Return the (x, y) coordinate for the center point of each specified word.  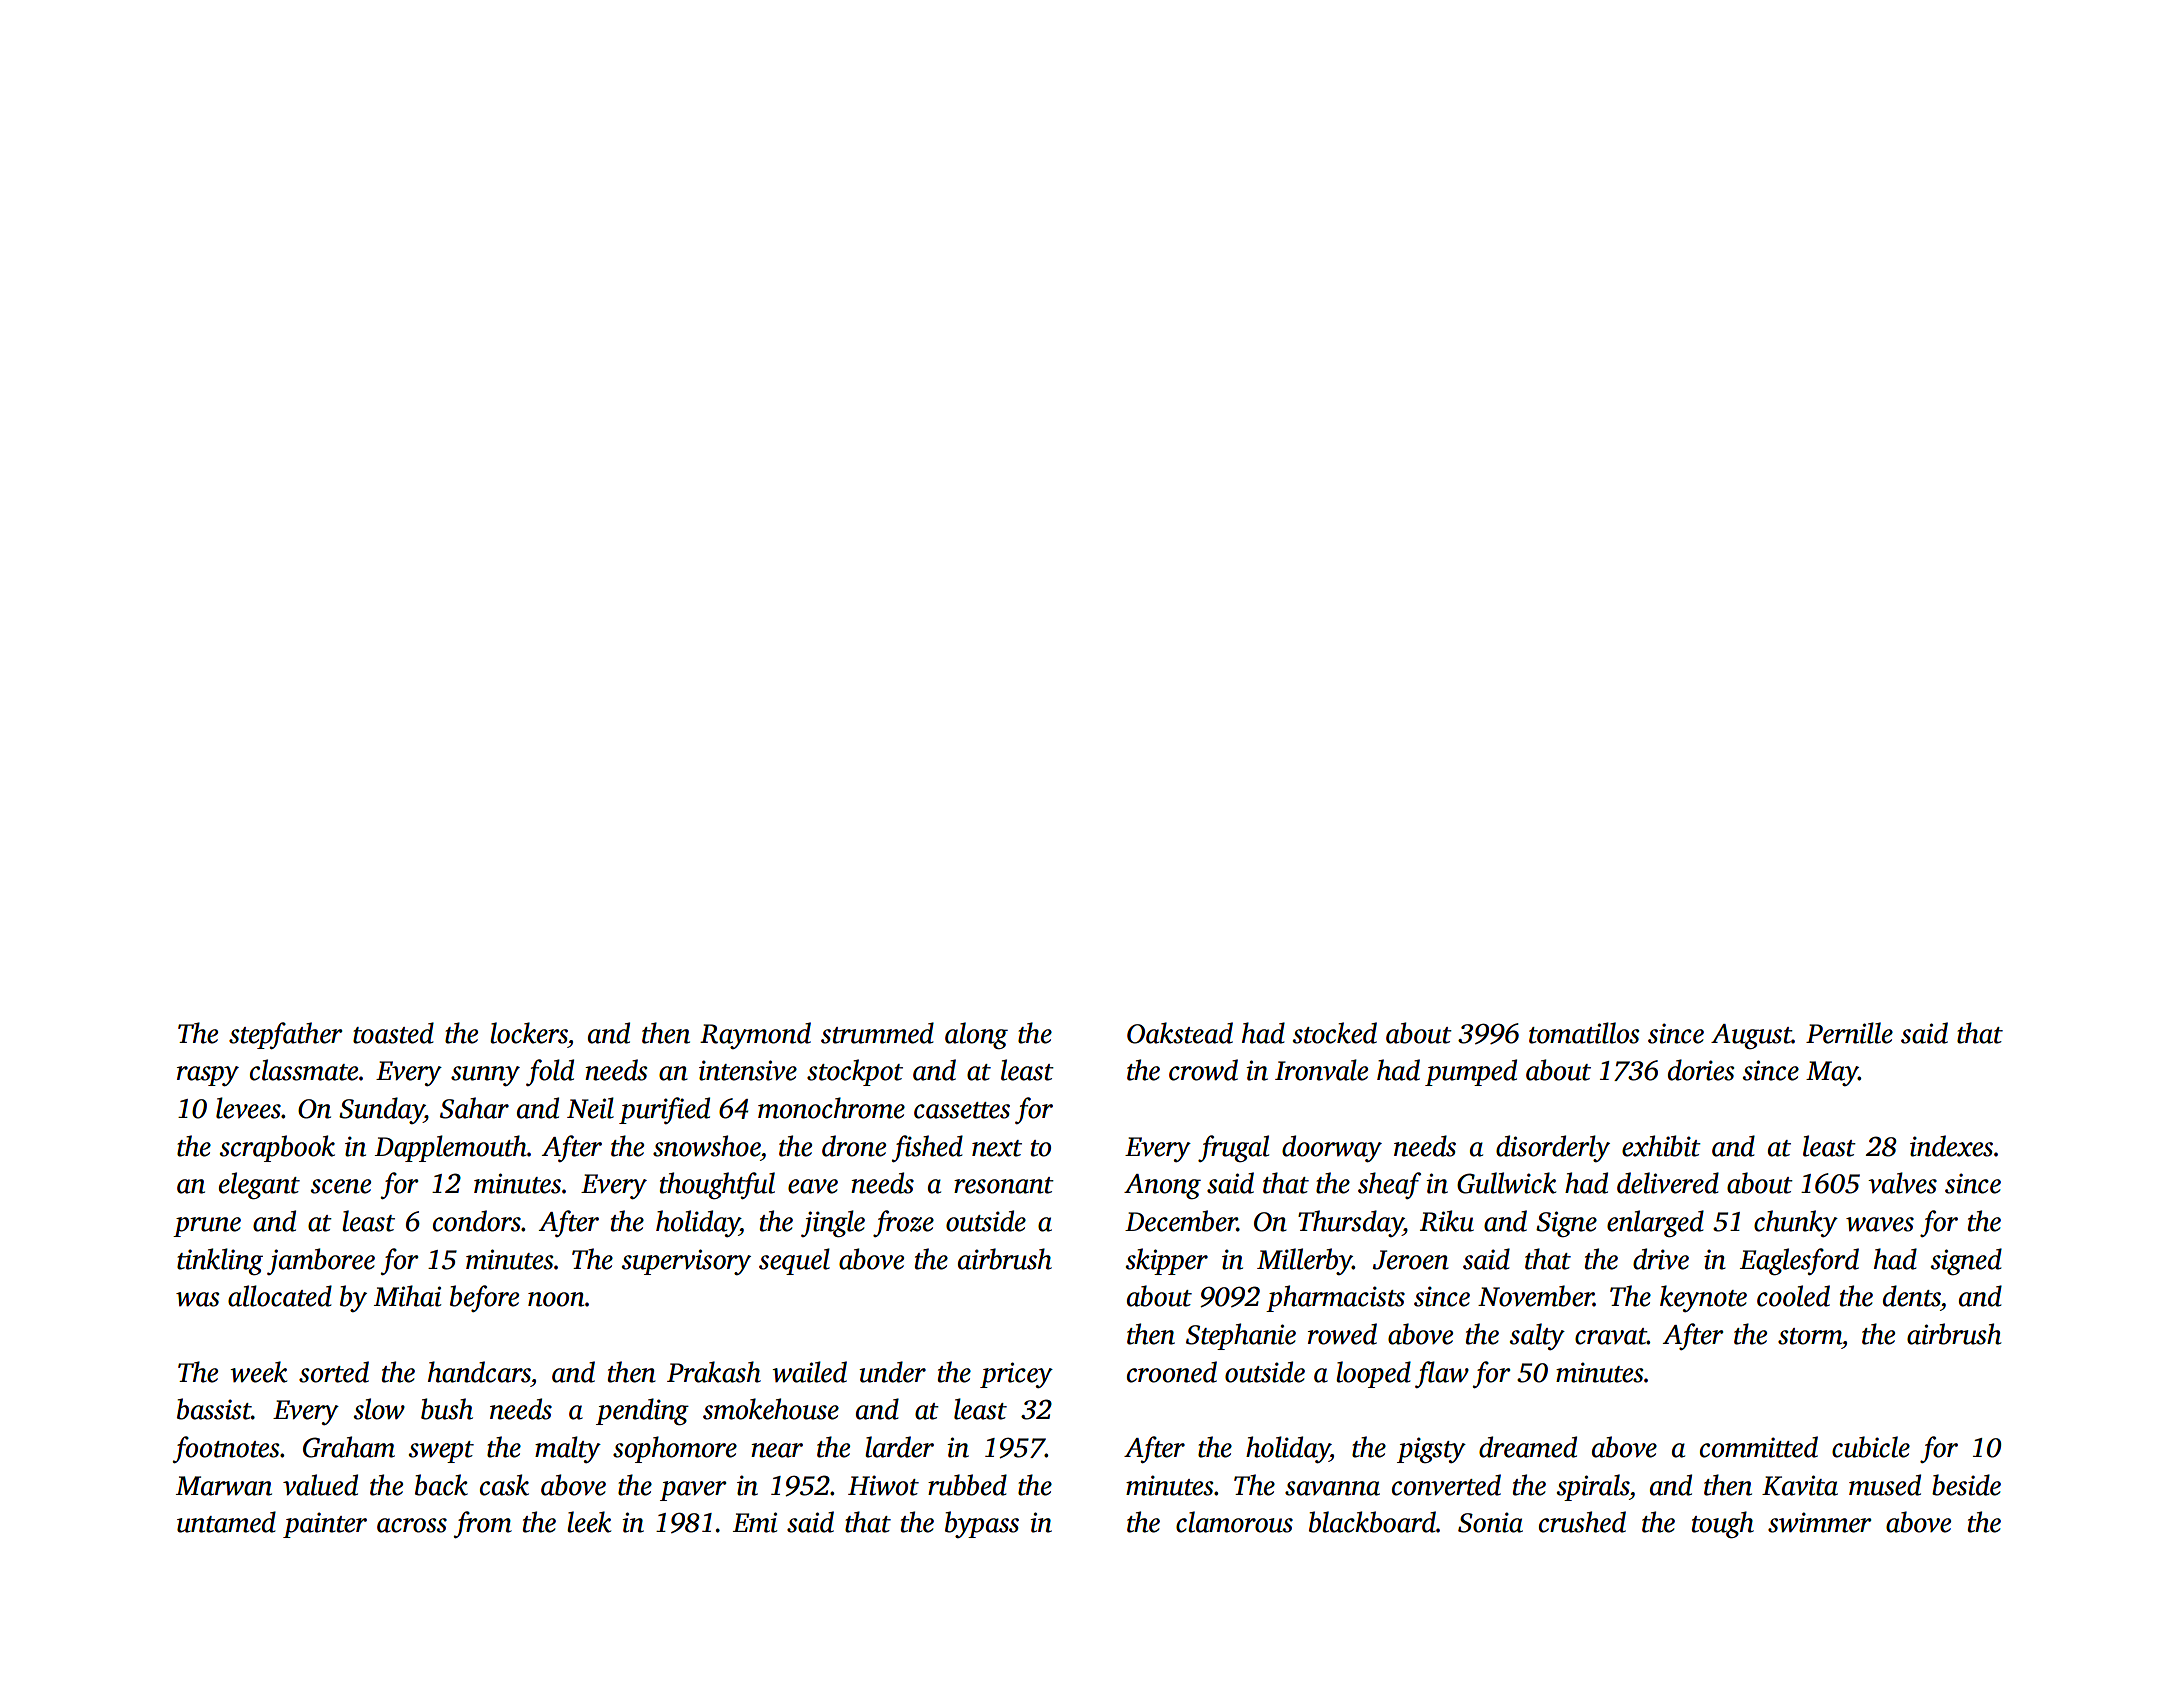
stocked (1335, 1033)
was (197, 1299)
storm (1810, 1336)
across (412, 1525)
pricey (1016, 1375)
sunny (485, 1076)
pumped (1471, 1072)
